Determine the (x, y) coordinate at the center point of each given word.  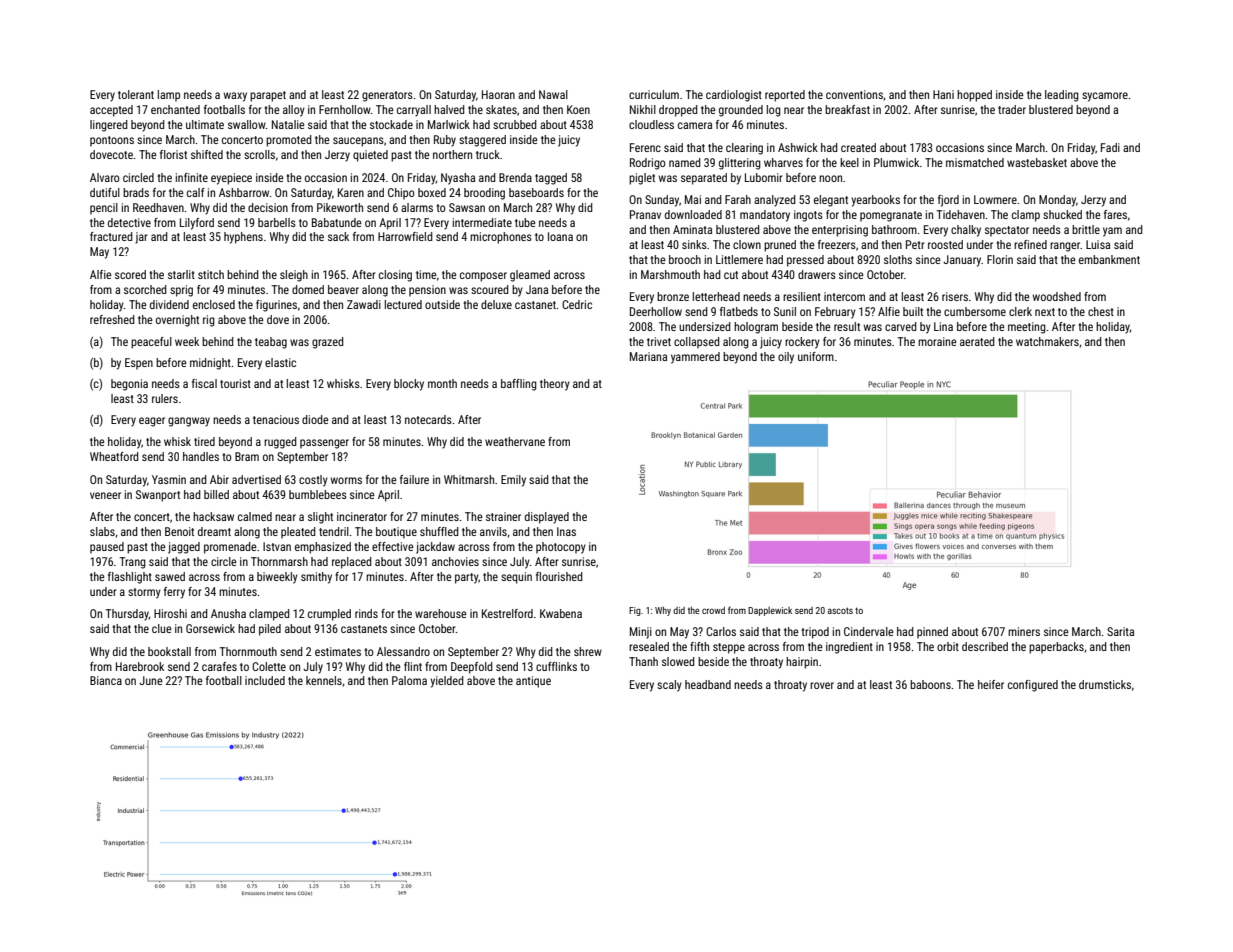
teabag (271, 343)
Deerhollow (656, 311)
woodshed (1056, 296)
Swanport (158, 496)
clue (162, 628)
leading (1062, 96)
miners (1024, 631)
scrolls (259, 154)
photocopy (561, 548)
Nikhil (643, 109)
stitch (211, 274)
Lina (943, 326)
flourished (559, 576)
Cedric (577, 304)
